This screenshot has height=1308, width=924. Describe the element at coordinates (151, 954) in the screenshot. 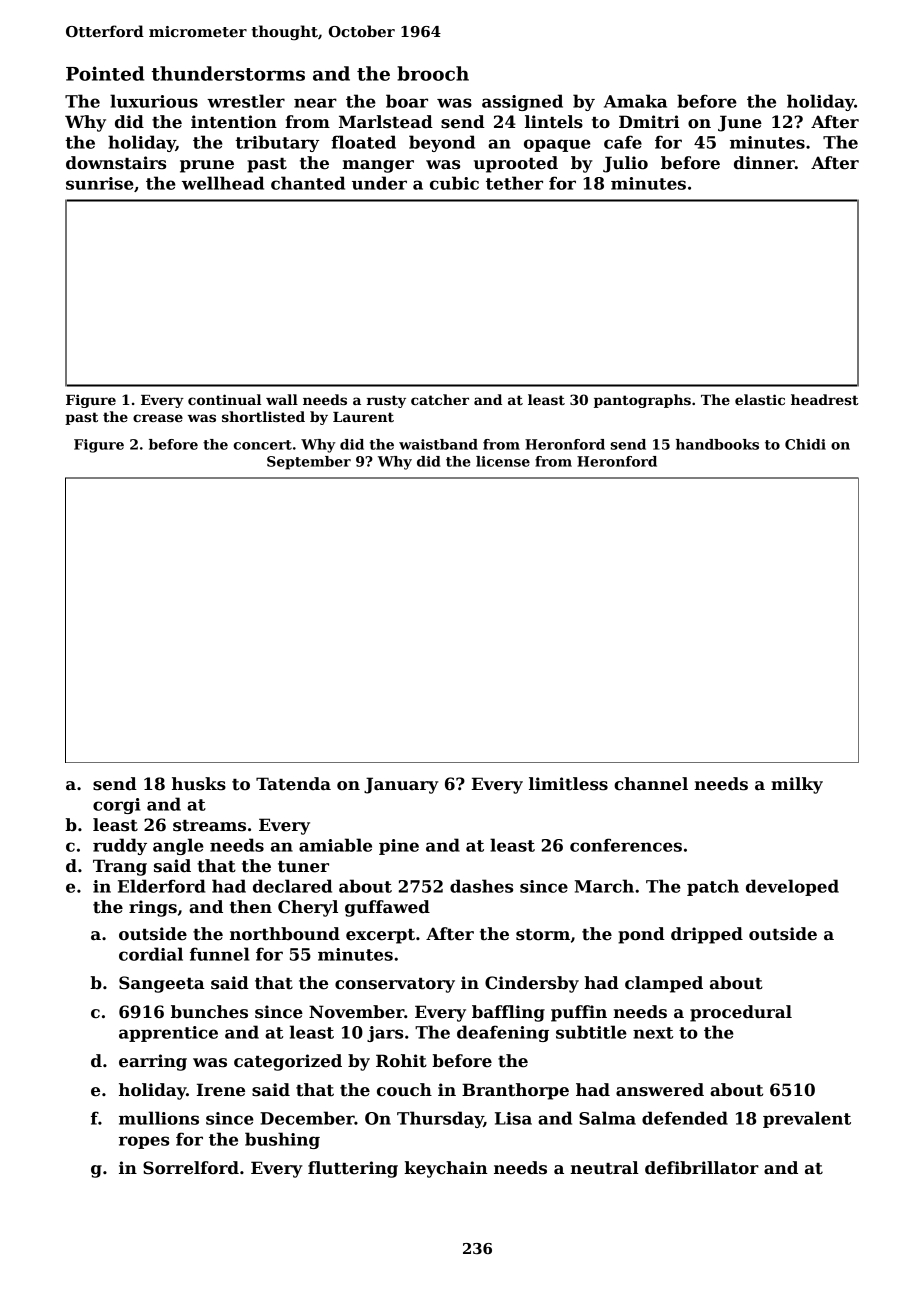

I see `cordial` at that location.
